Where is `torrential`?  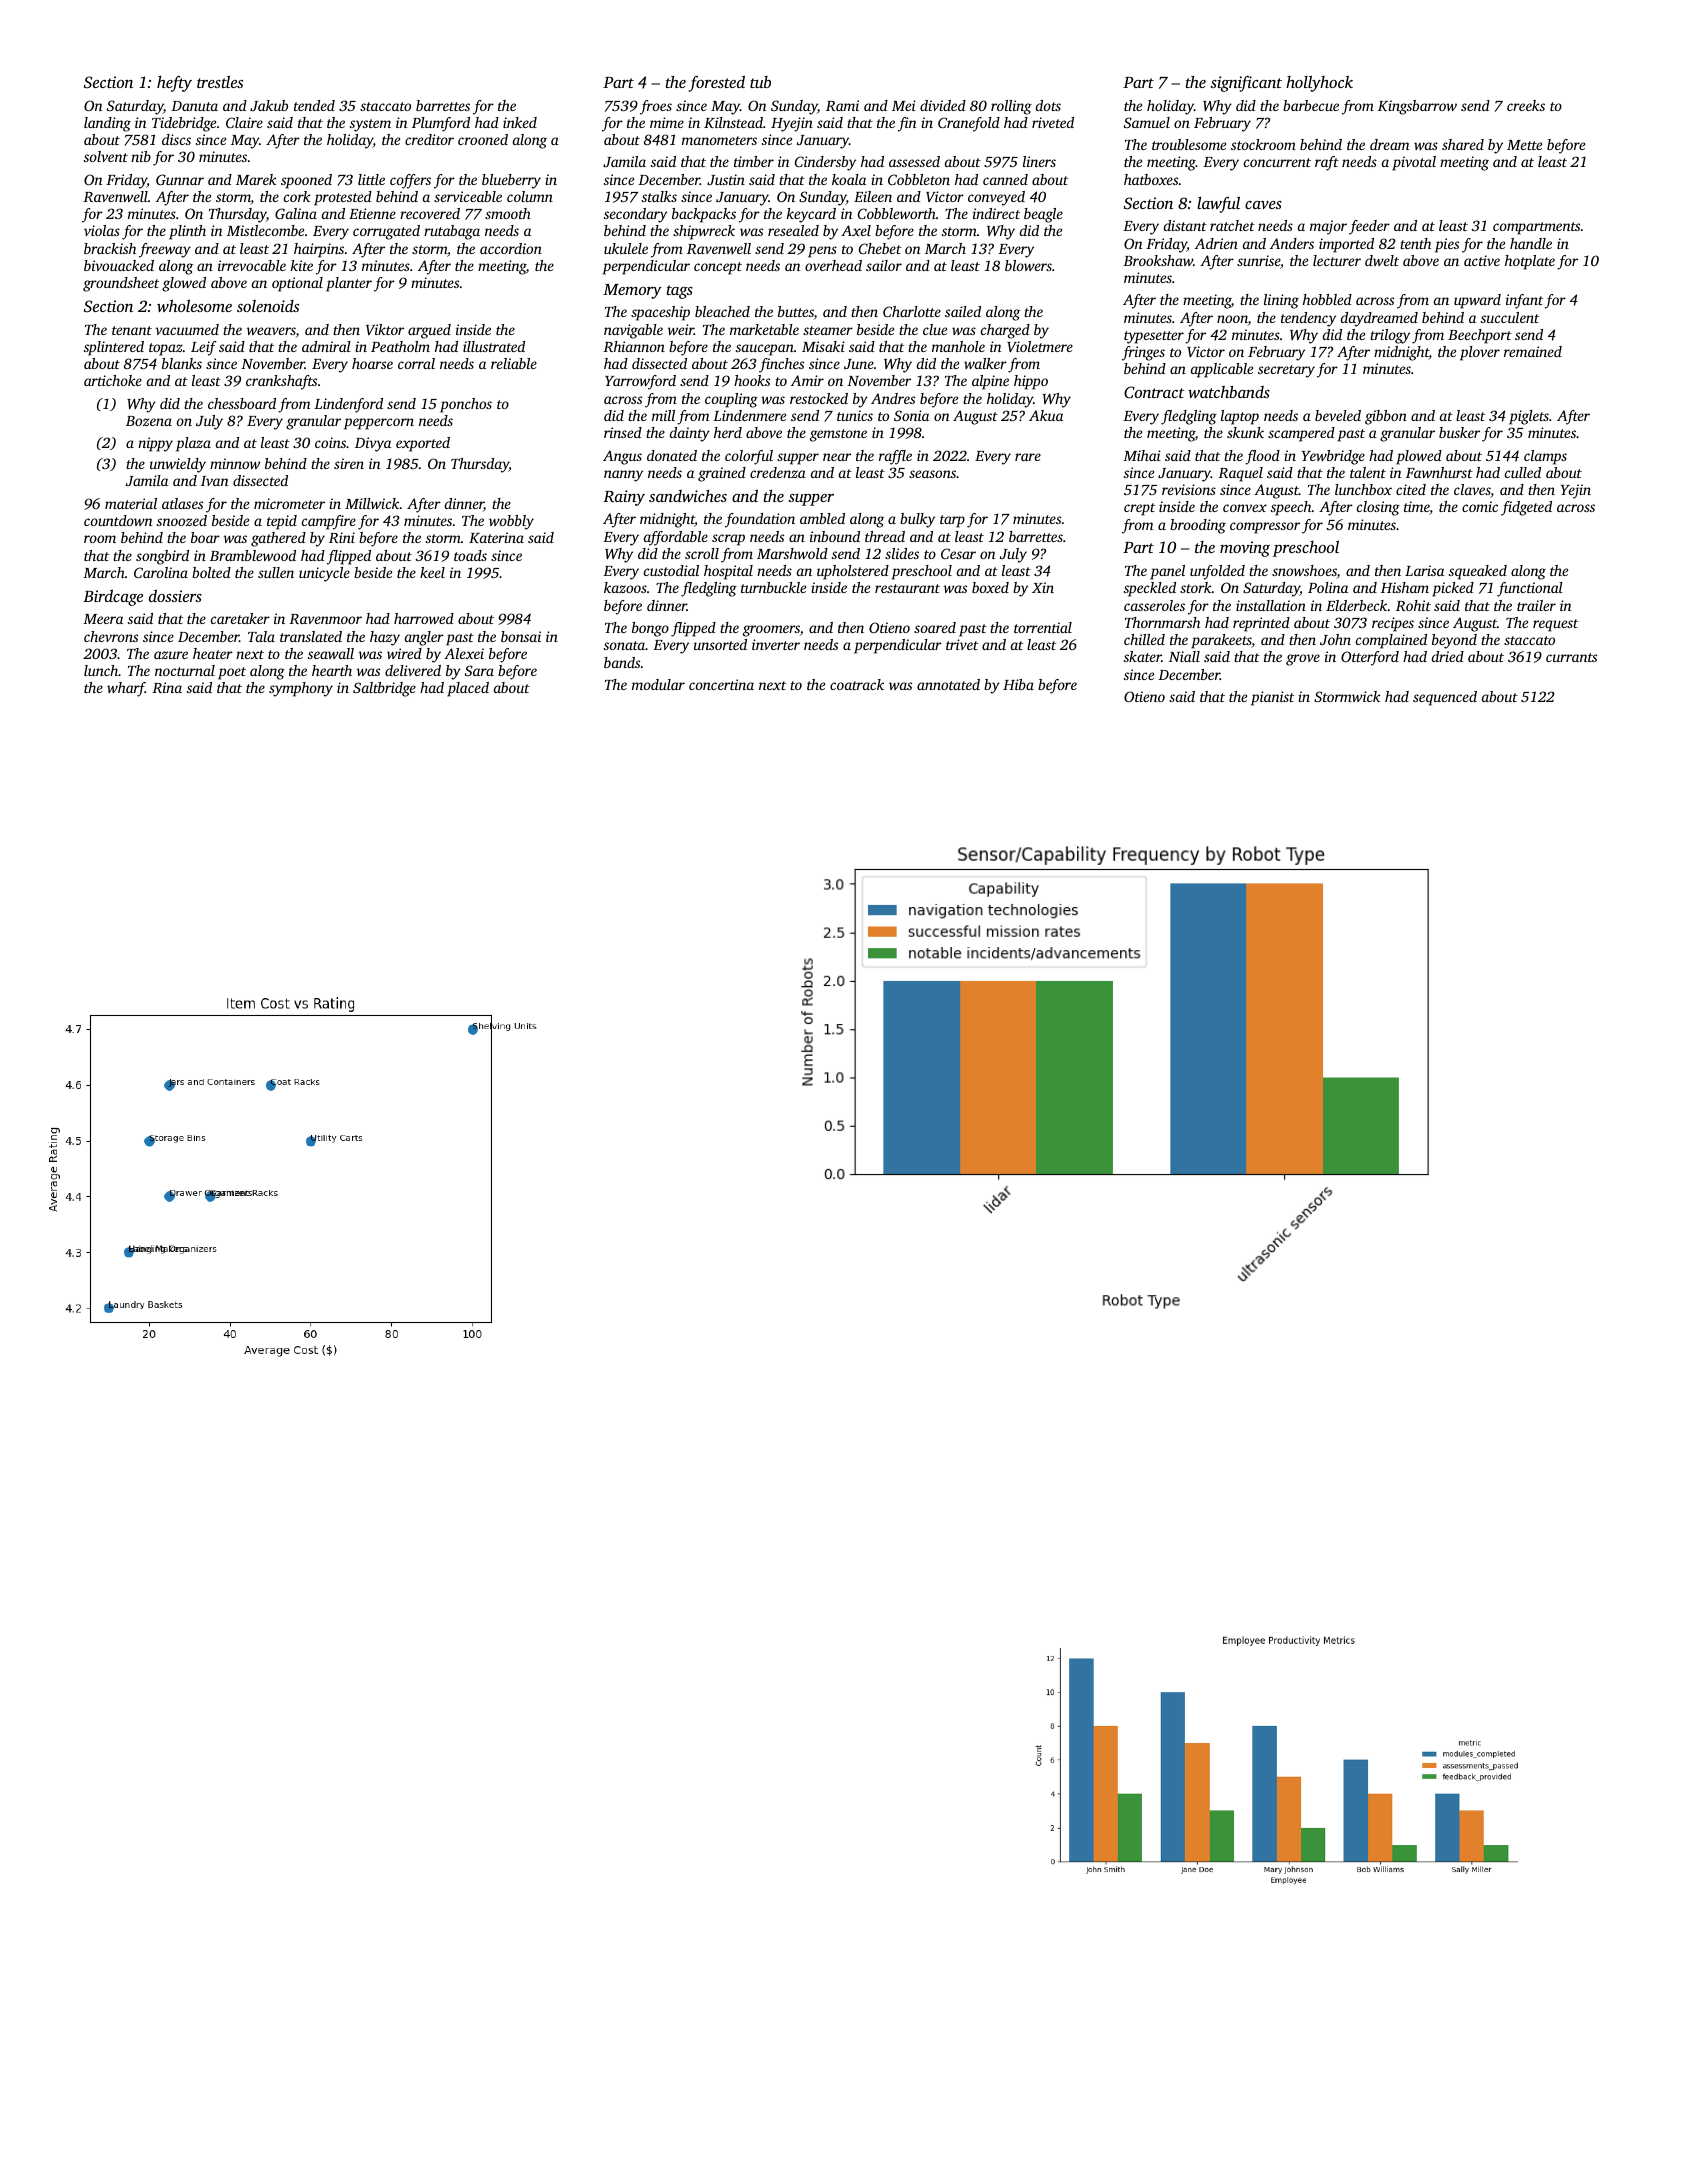 torrential is located at coordinates (1043, 627).
